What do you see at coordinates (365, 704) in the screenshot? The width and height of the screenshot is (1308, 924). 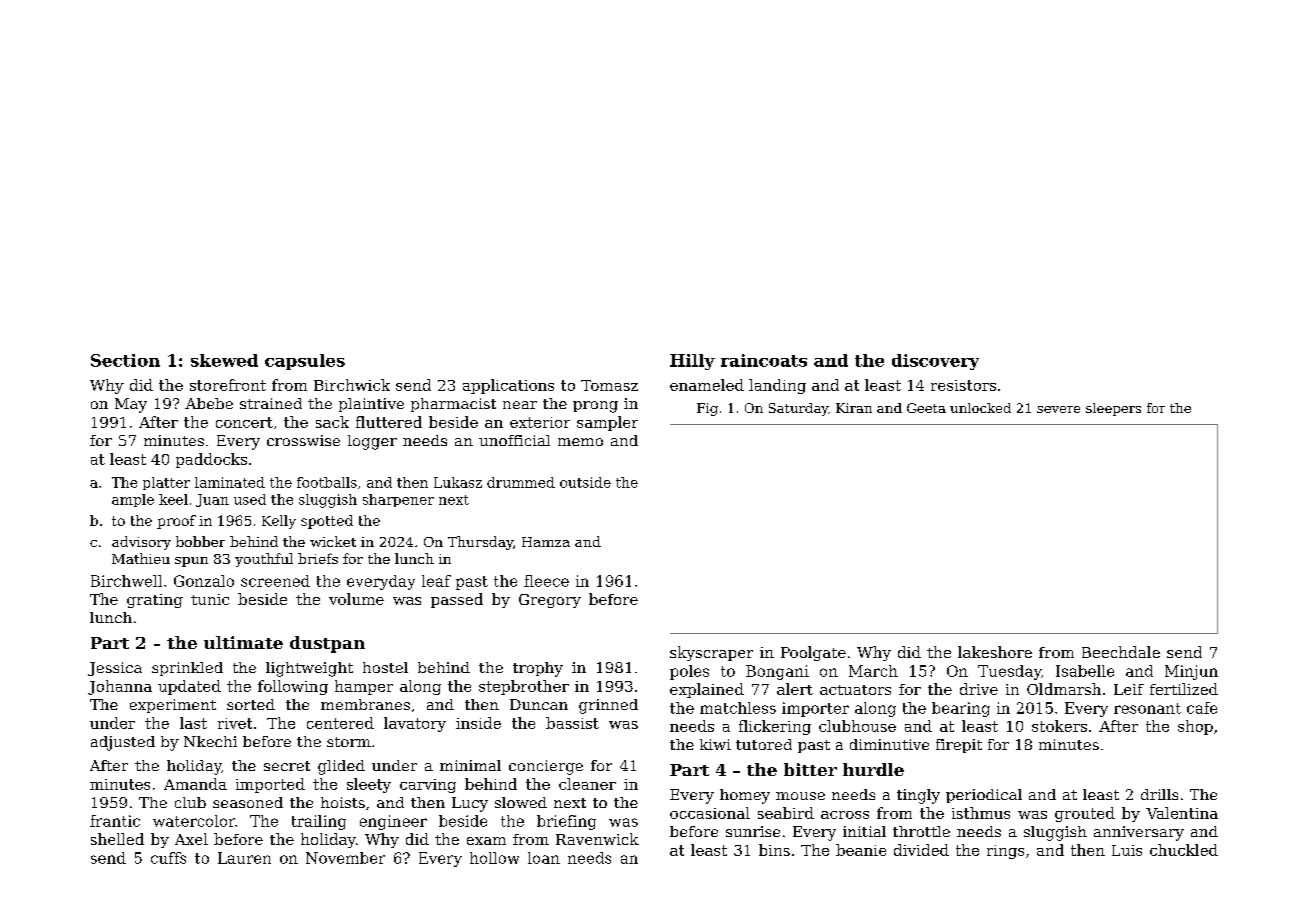 I see `membranes` at bounding box center [365, 704].
